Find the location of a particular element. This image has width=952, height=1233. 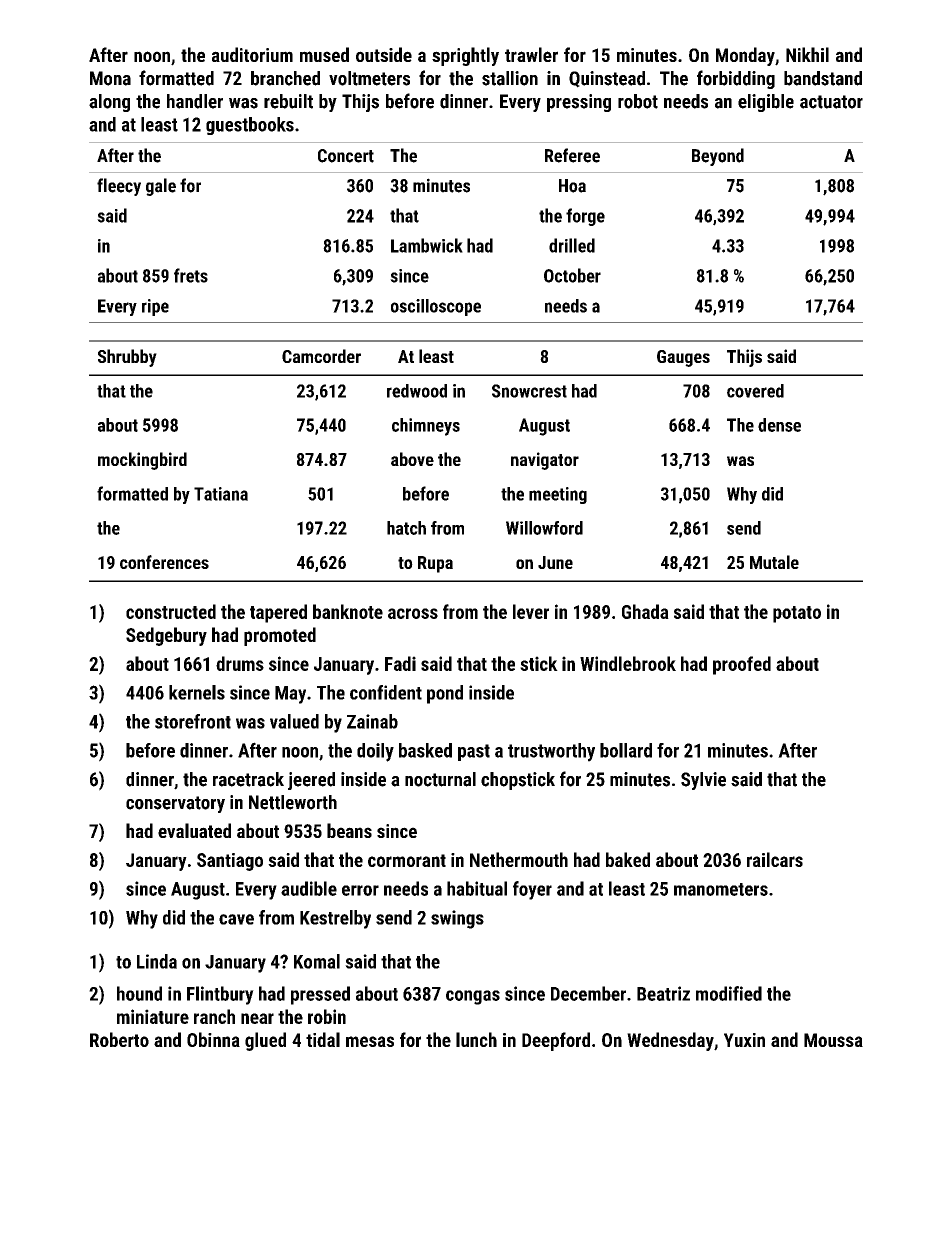

lunch is located at coordinates (476, 1039).
